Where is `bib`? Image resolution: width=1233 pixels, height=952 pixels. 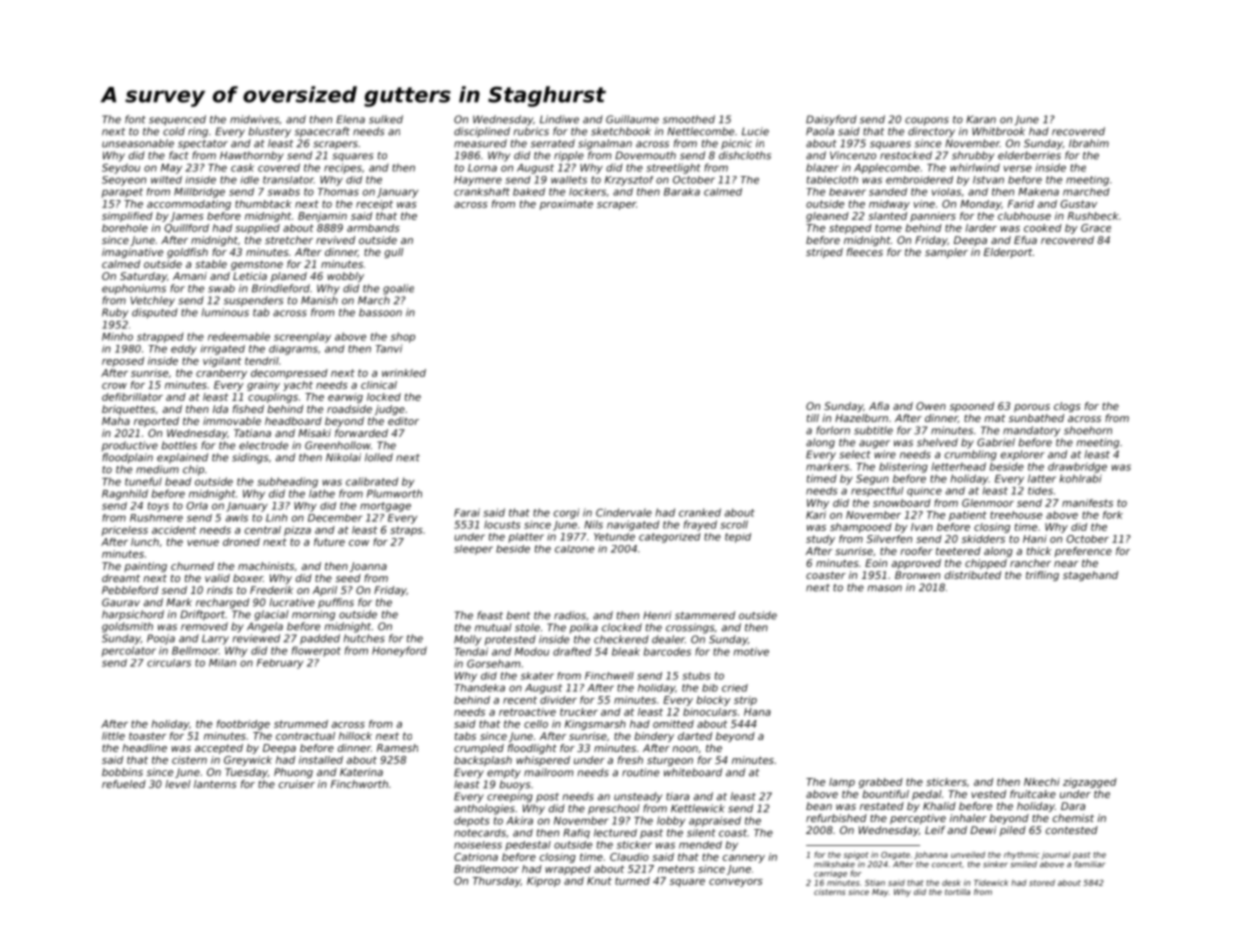 bib is located at coordinates (710, 688).
